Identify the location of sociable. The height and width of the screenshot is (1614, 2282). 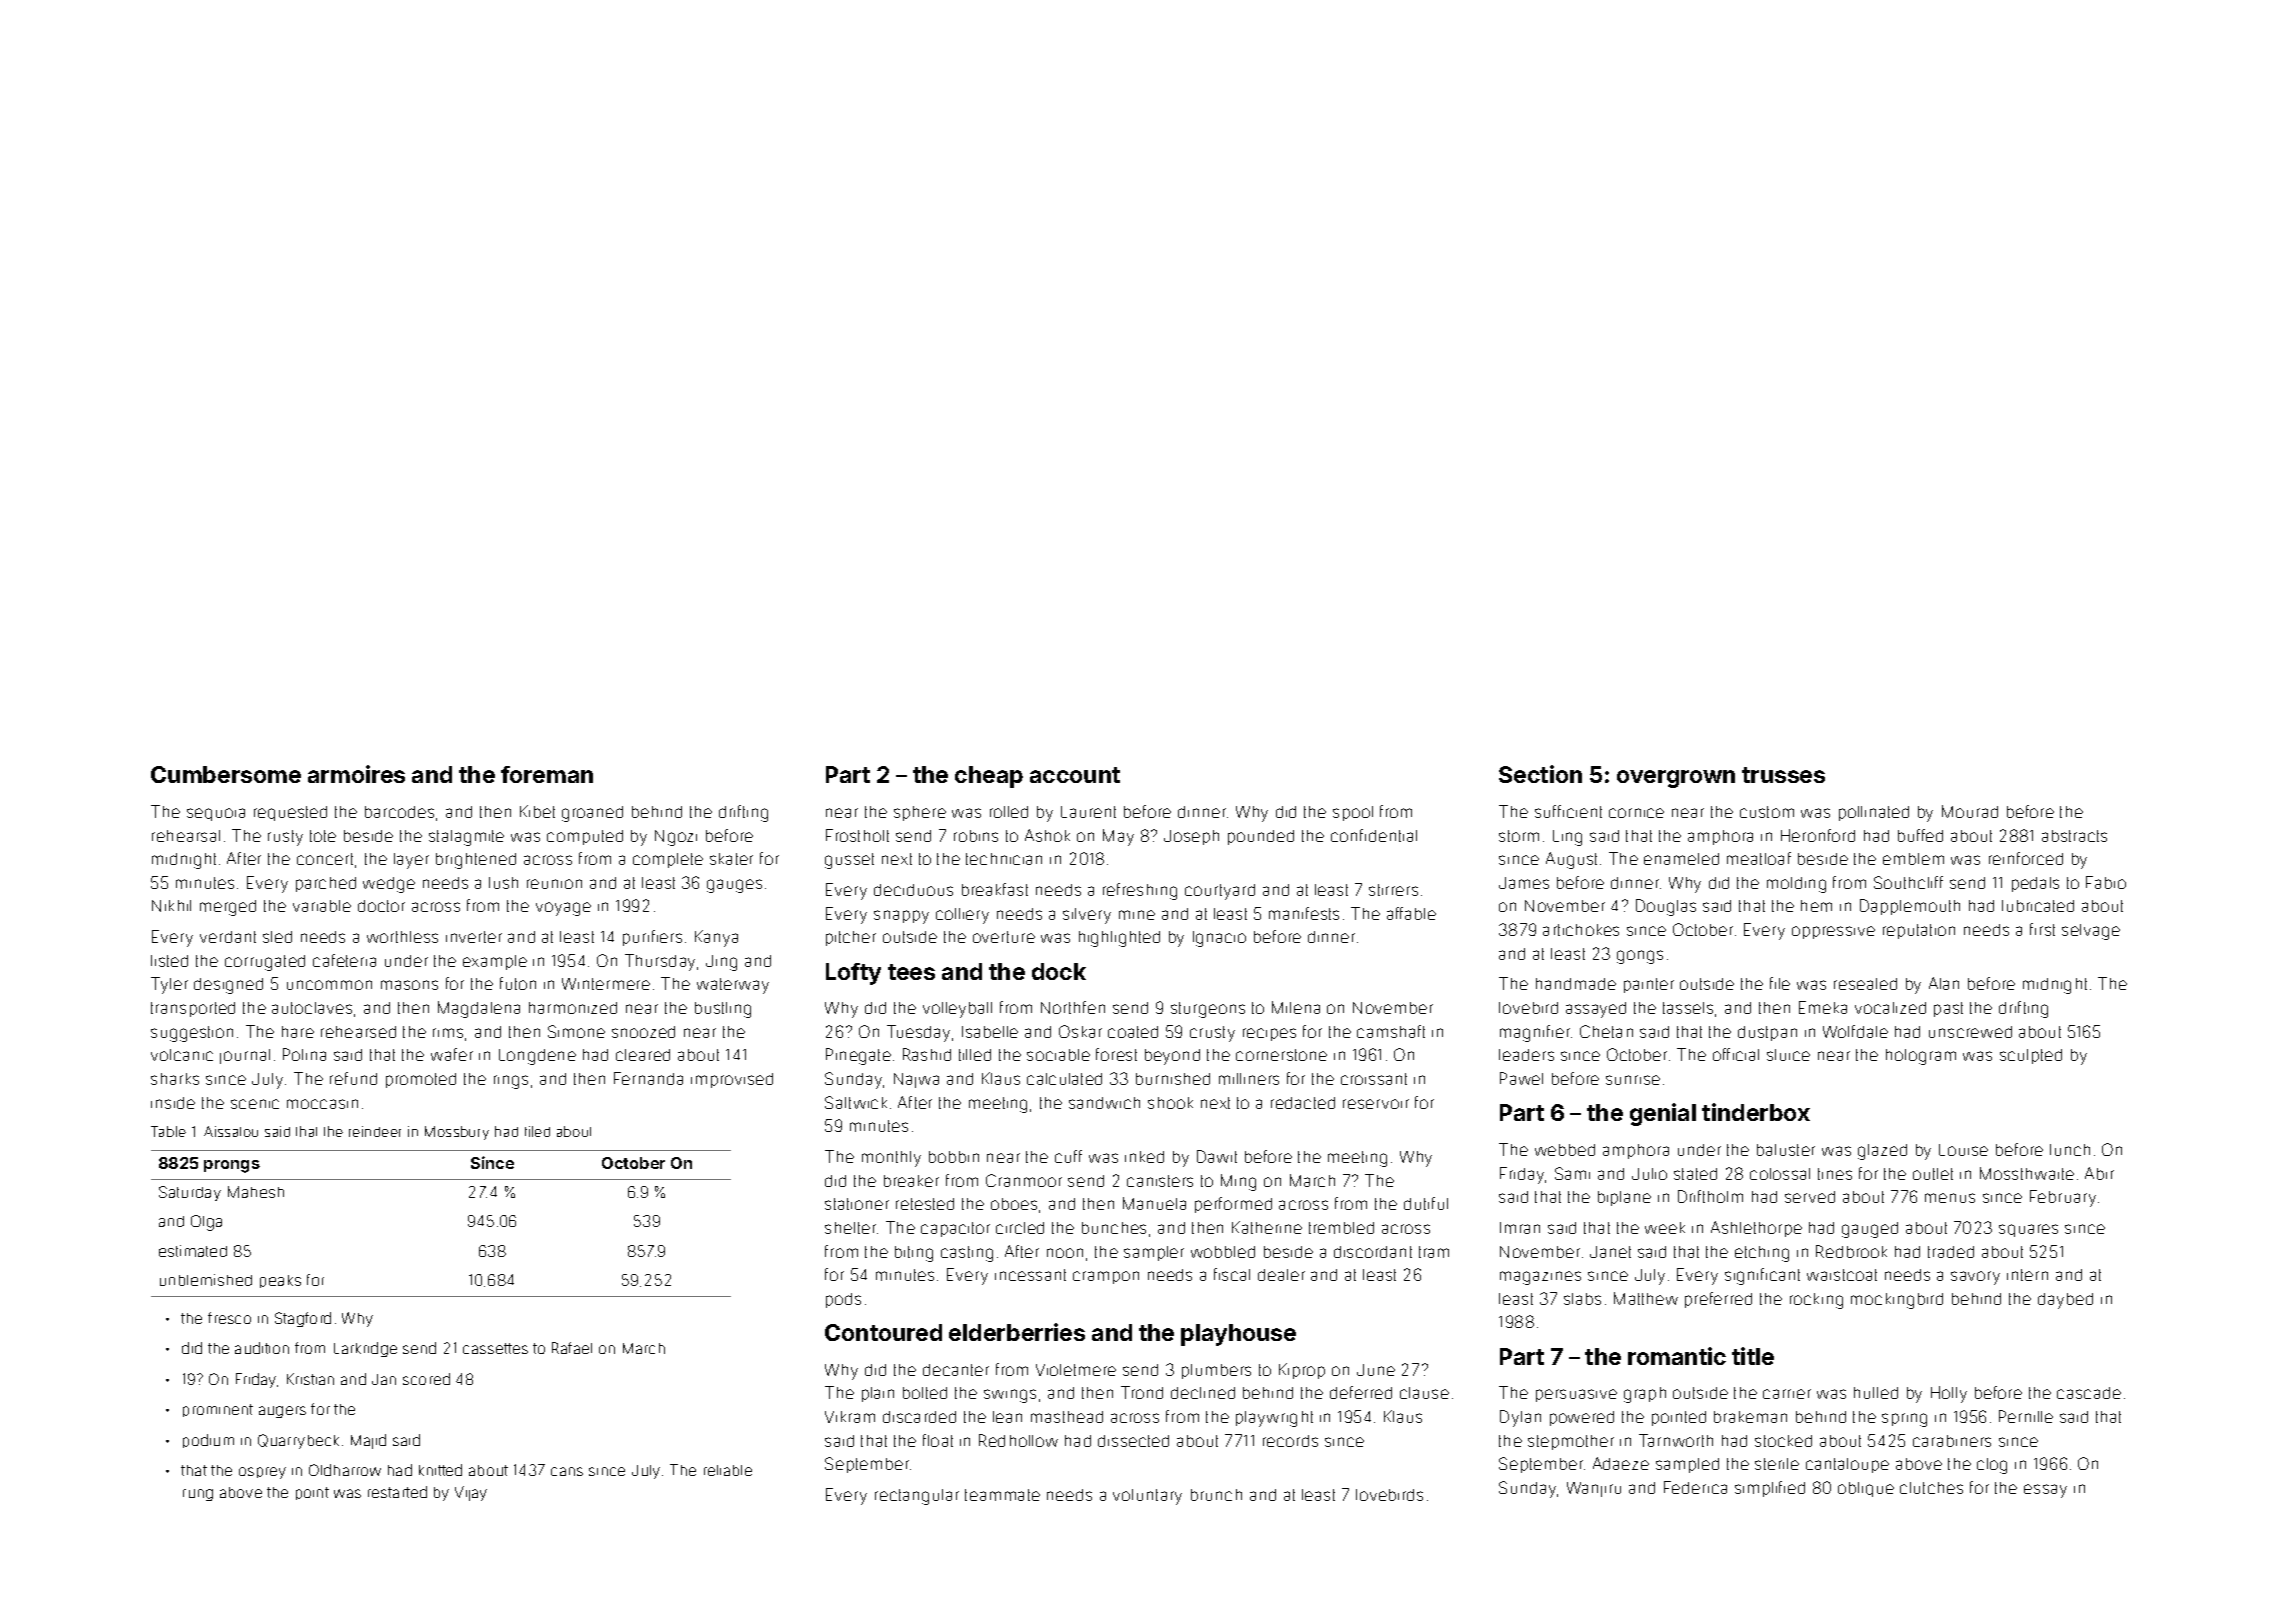
(1058, 1055).
